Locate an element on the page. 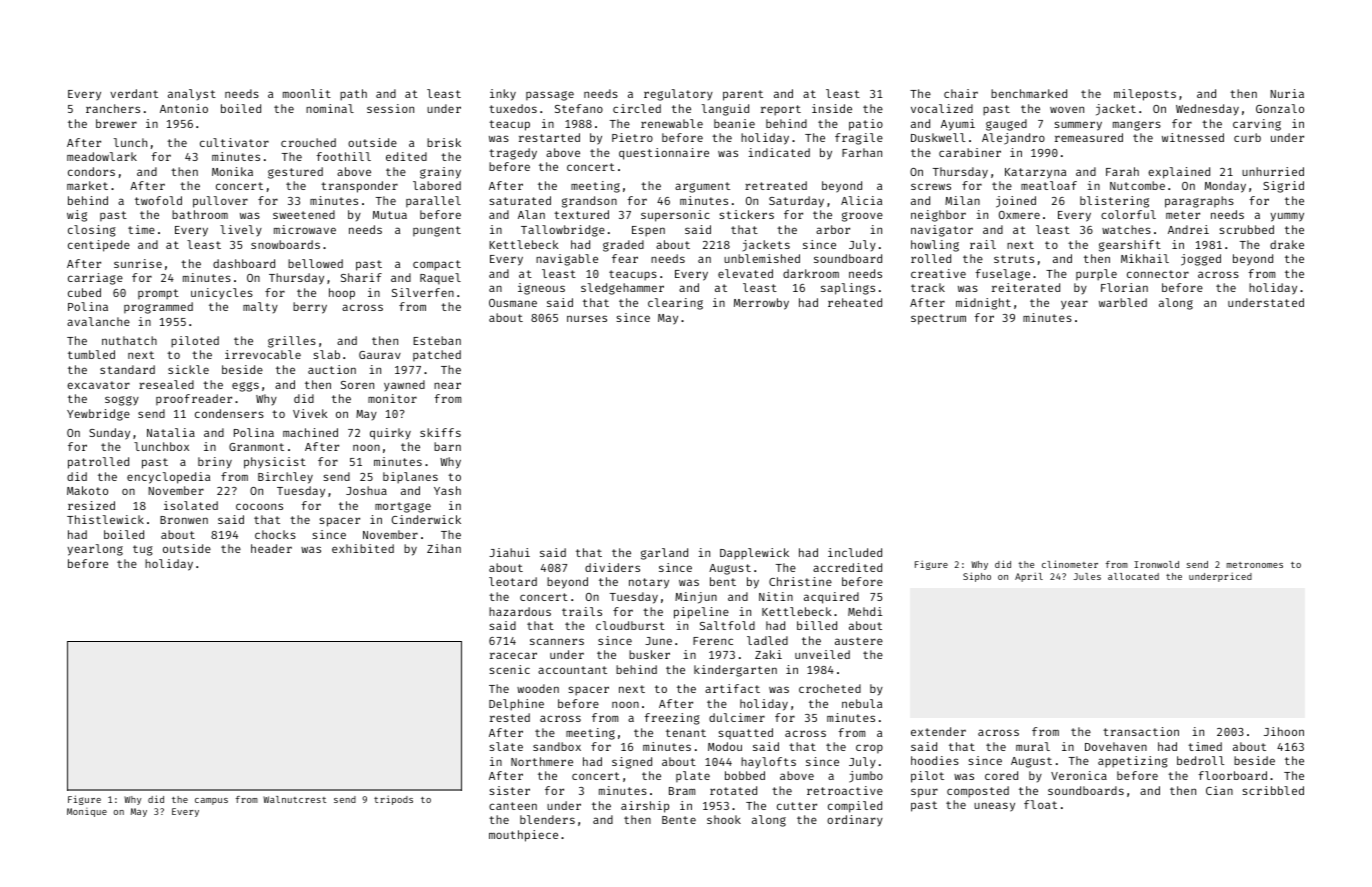  near is located at coordinates (447, 385).
